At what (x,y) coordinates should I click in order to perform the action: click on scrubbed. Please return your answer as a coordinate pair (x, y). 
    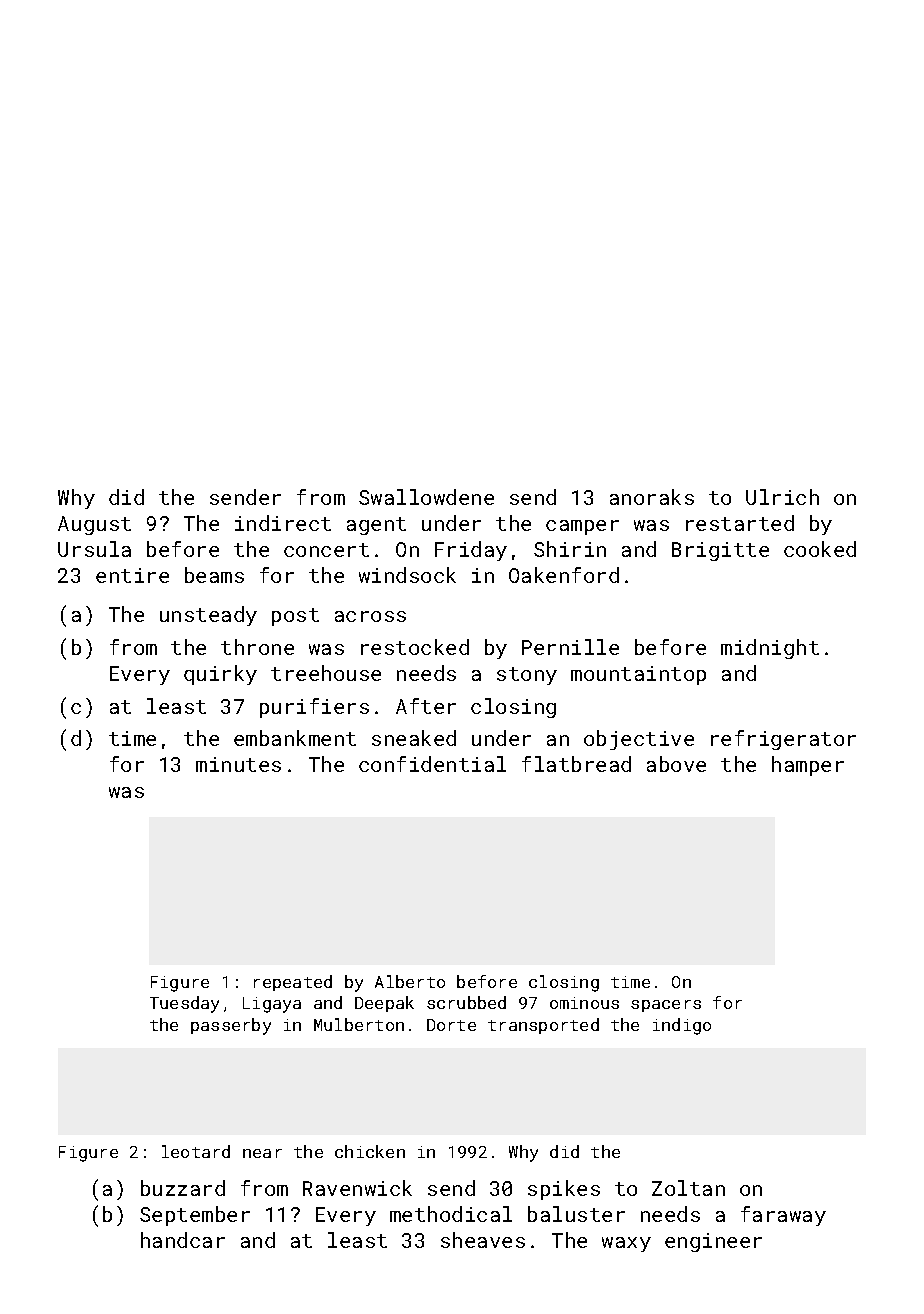
    Looking at the image, I should click on (466, 1002).
